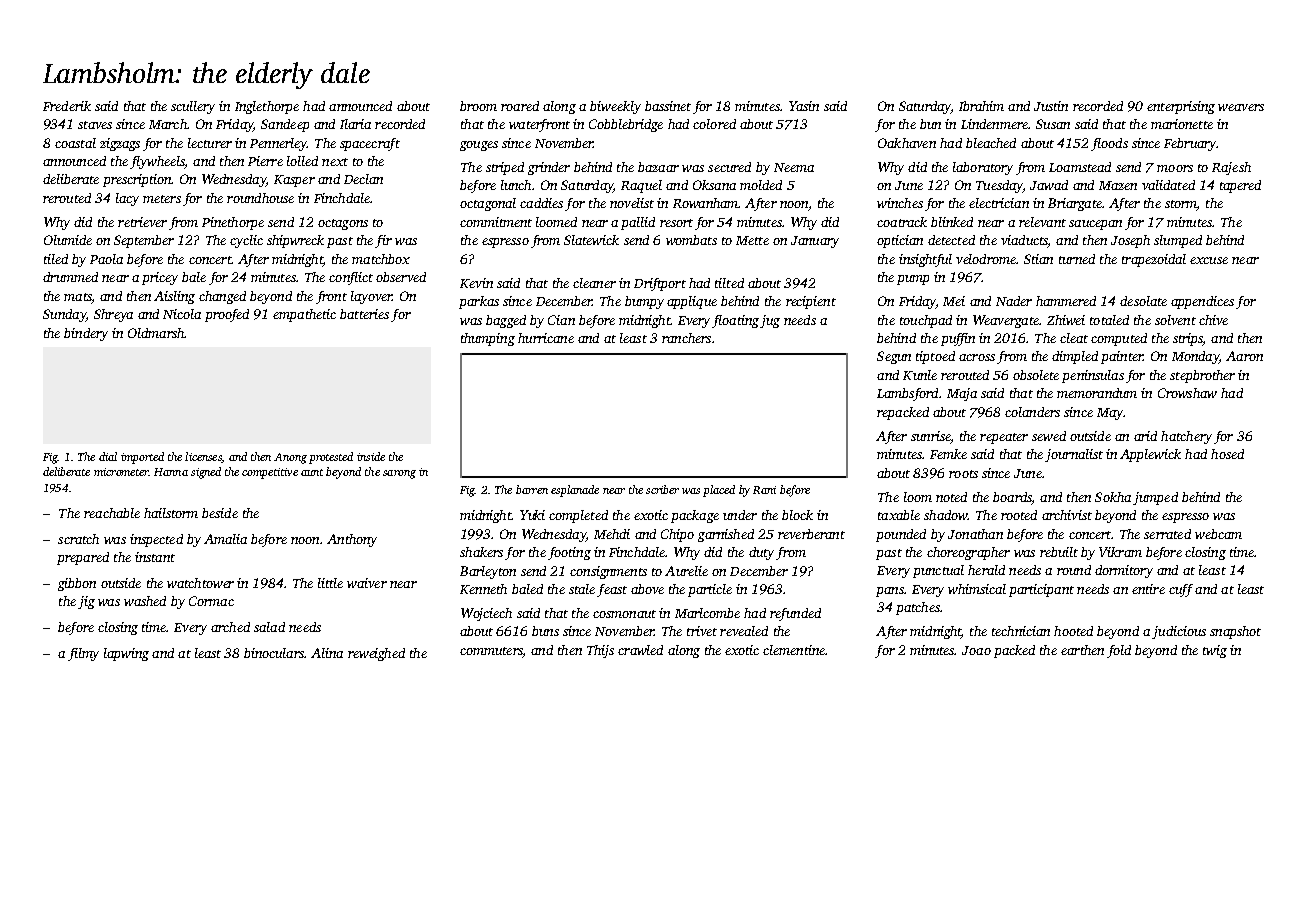  I want to click on arched, so click(230, 627).
